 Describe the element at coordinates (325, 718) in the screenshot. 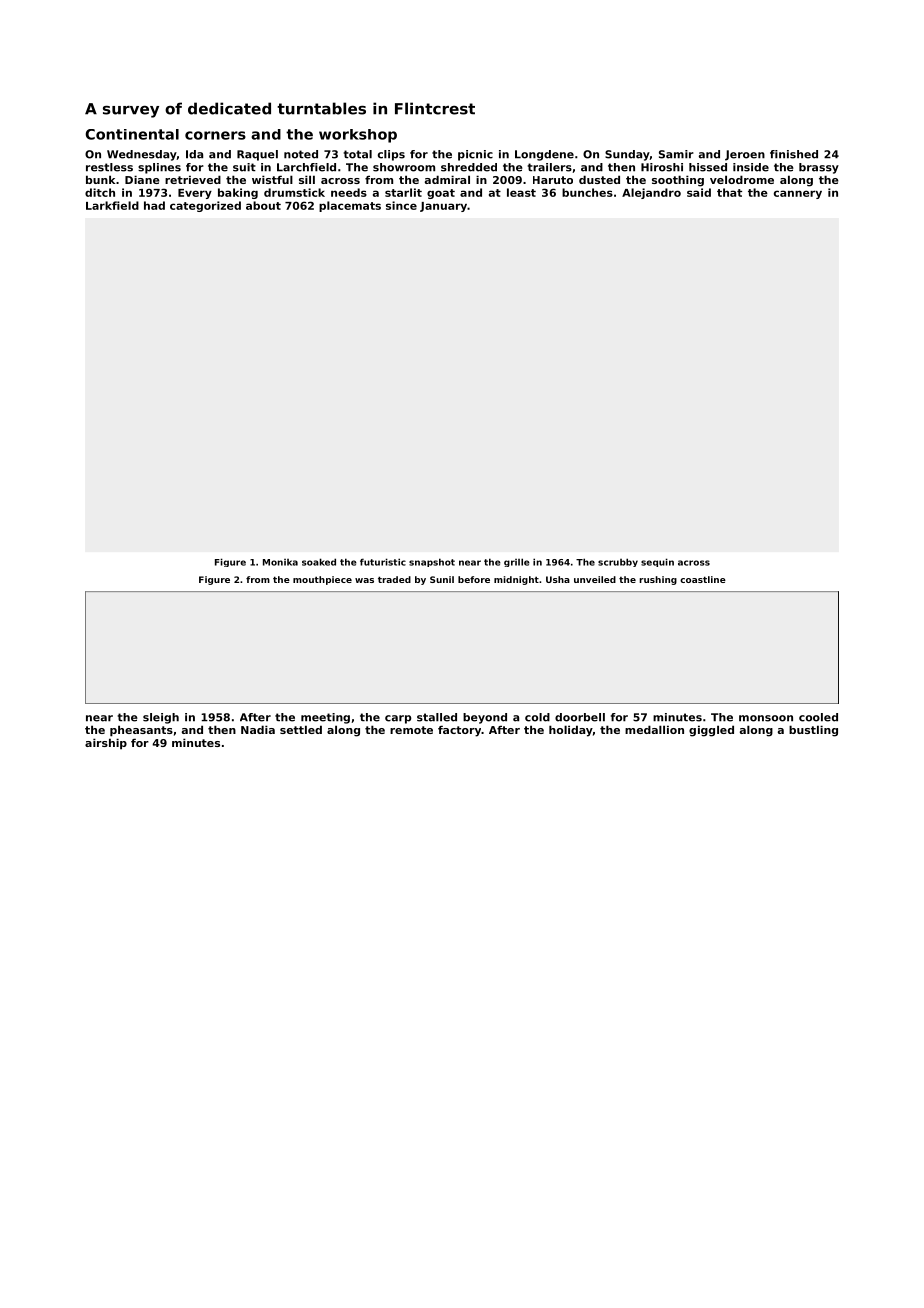

I see `meeting` at that location.
